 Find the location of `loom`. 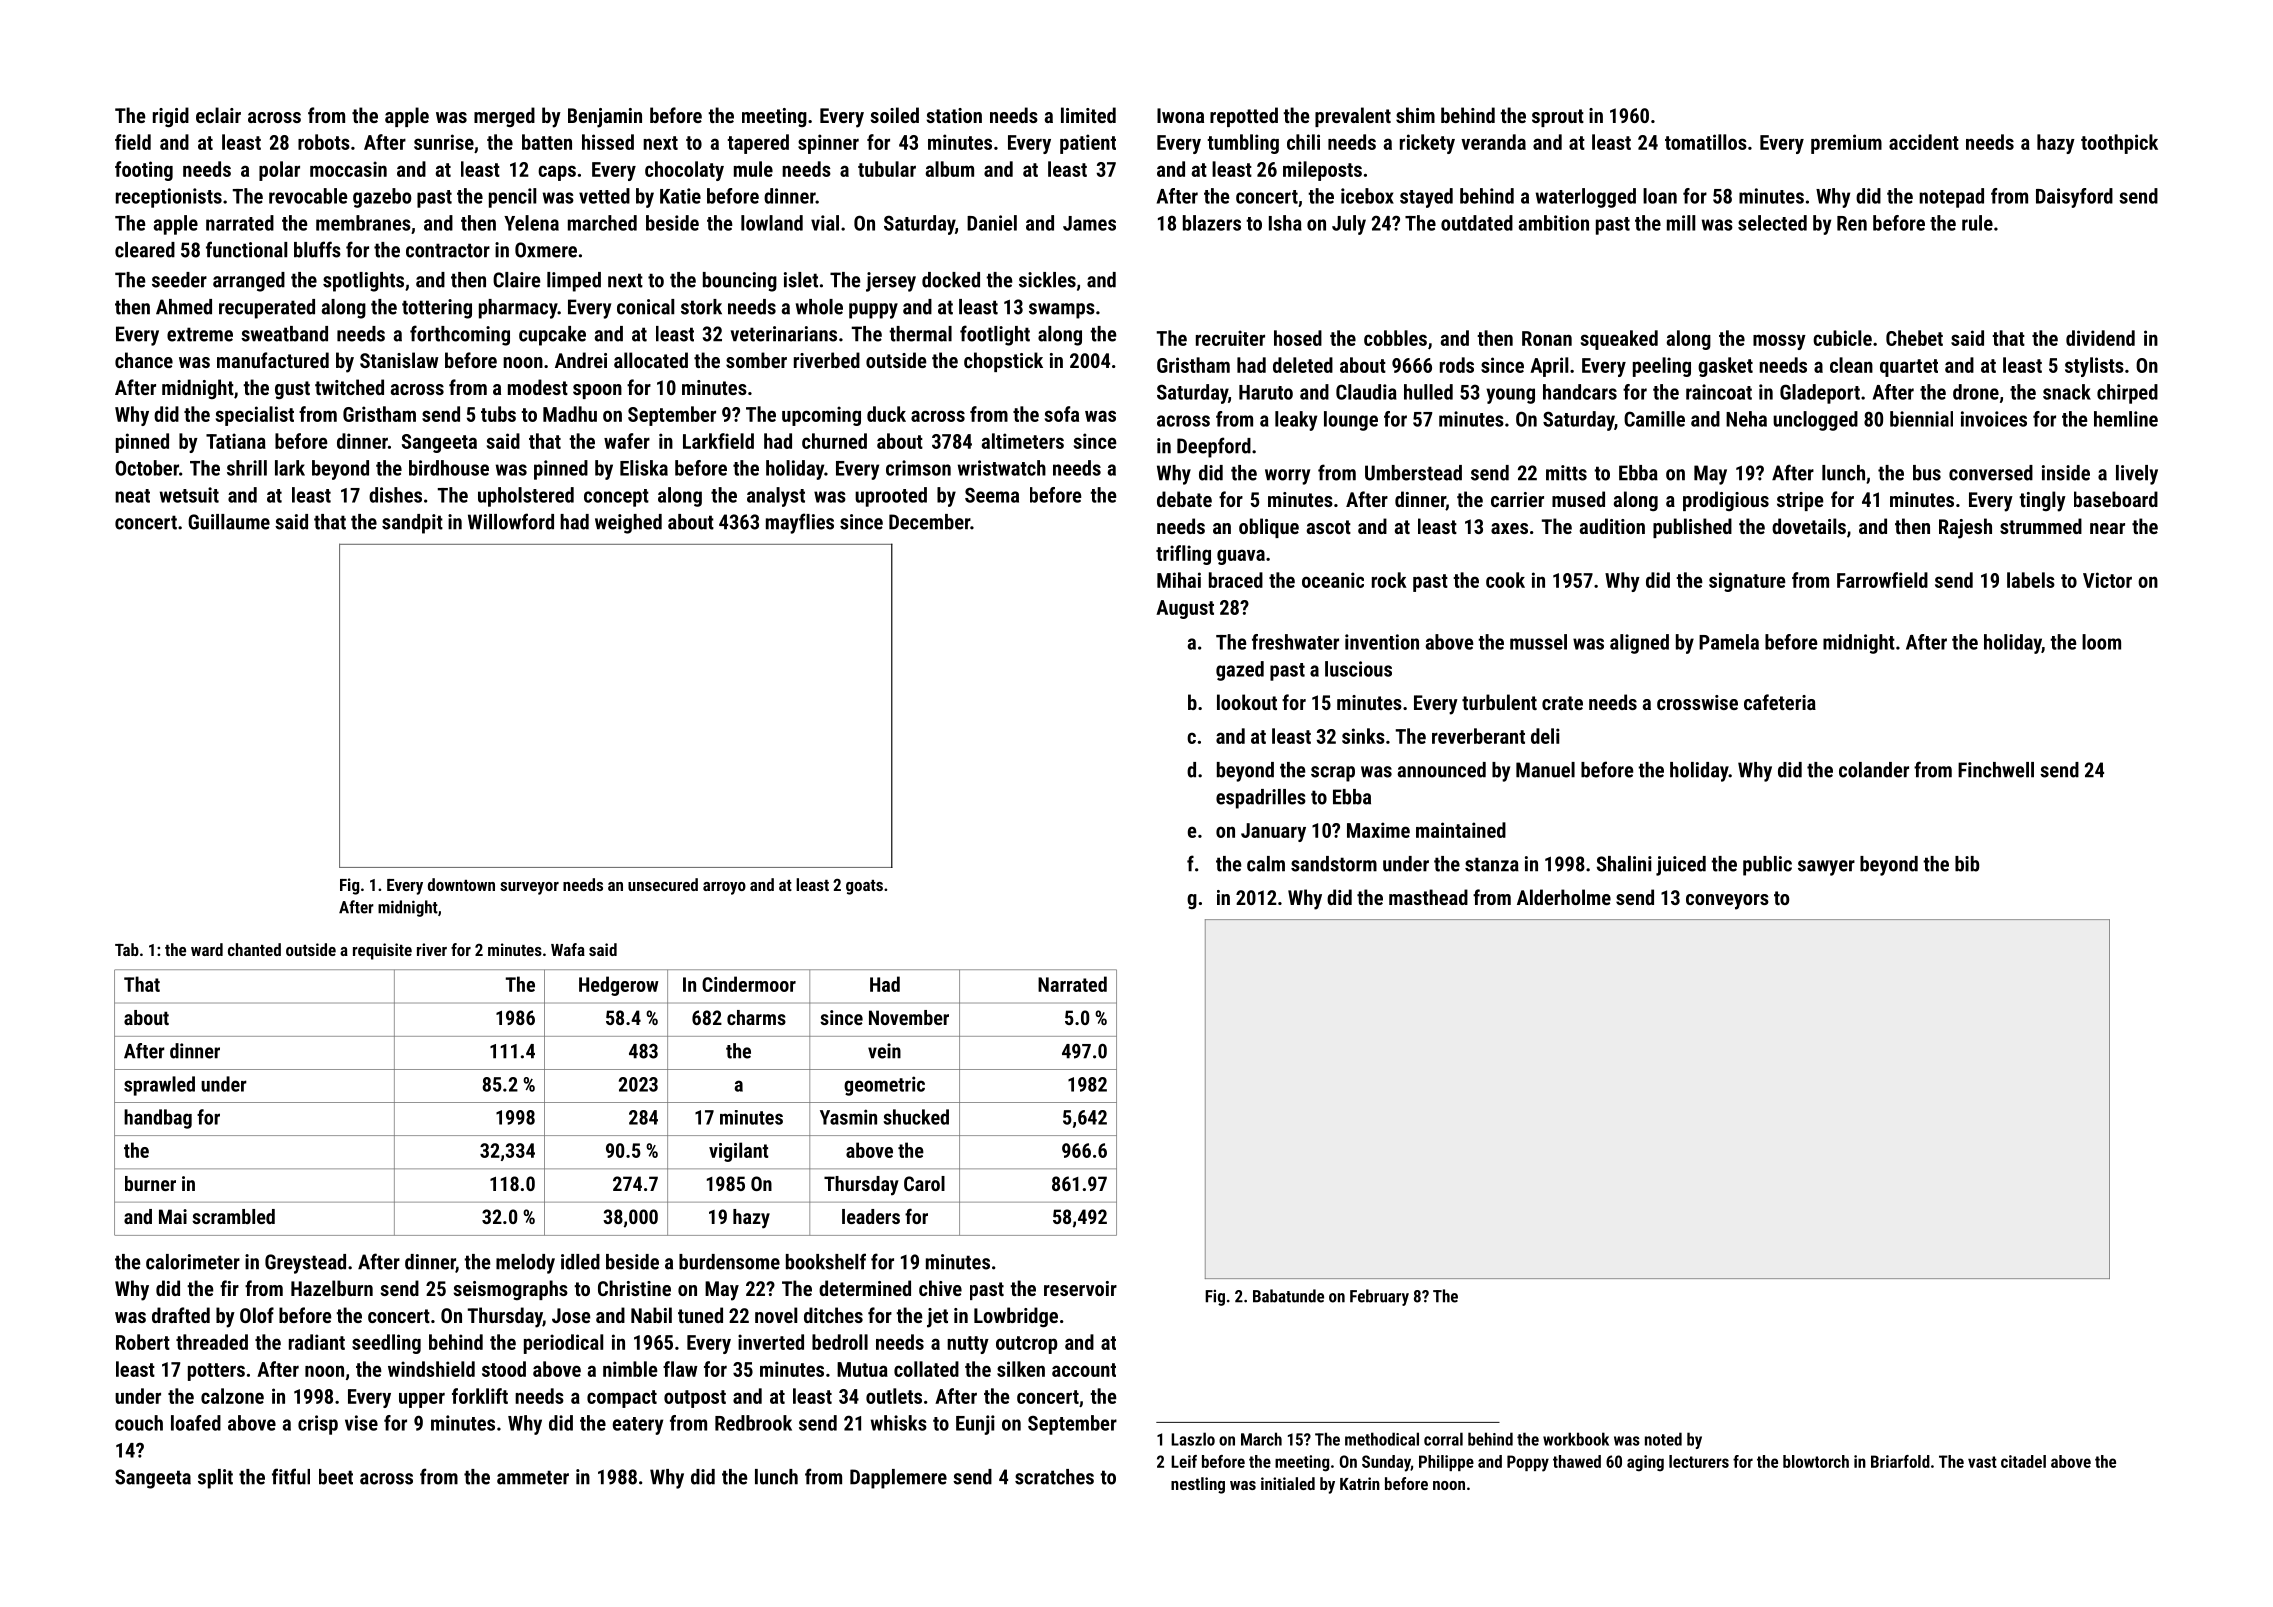

loom is located at coordinates (2101, 642).
